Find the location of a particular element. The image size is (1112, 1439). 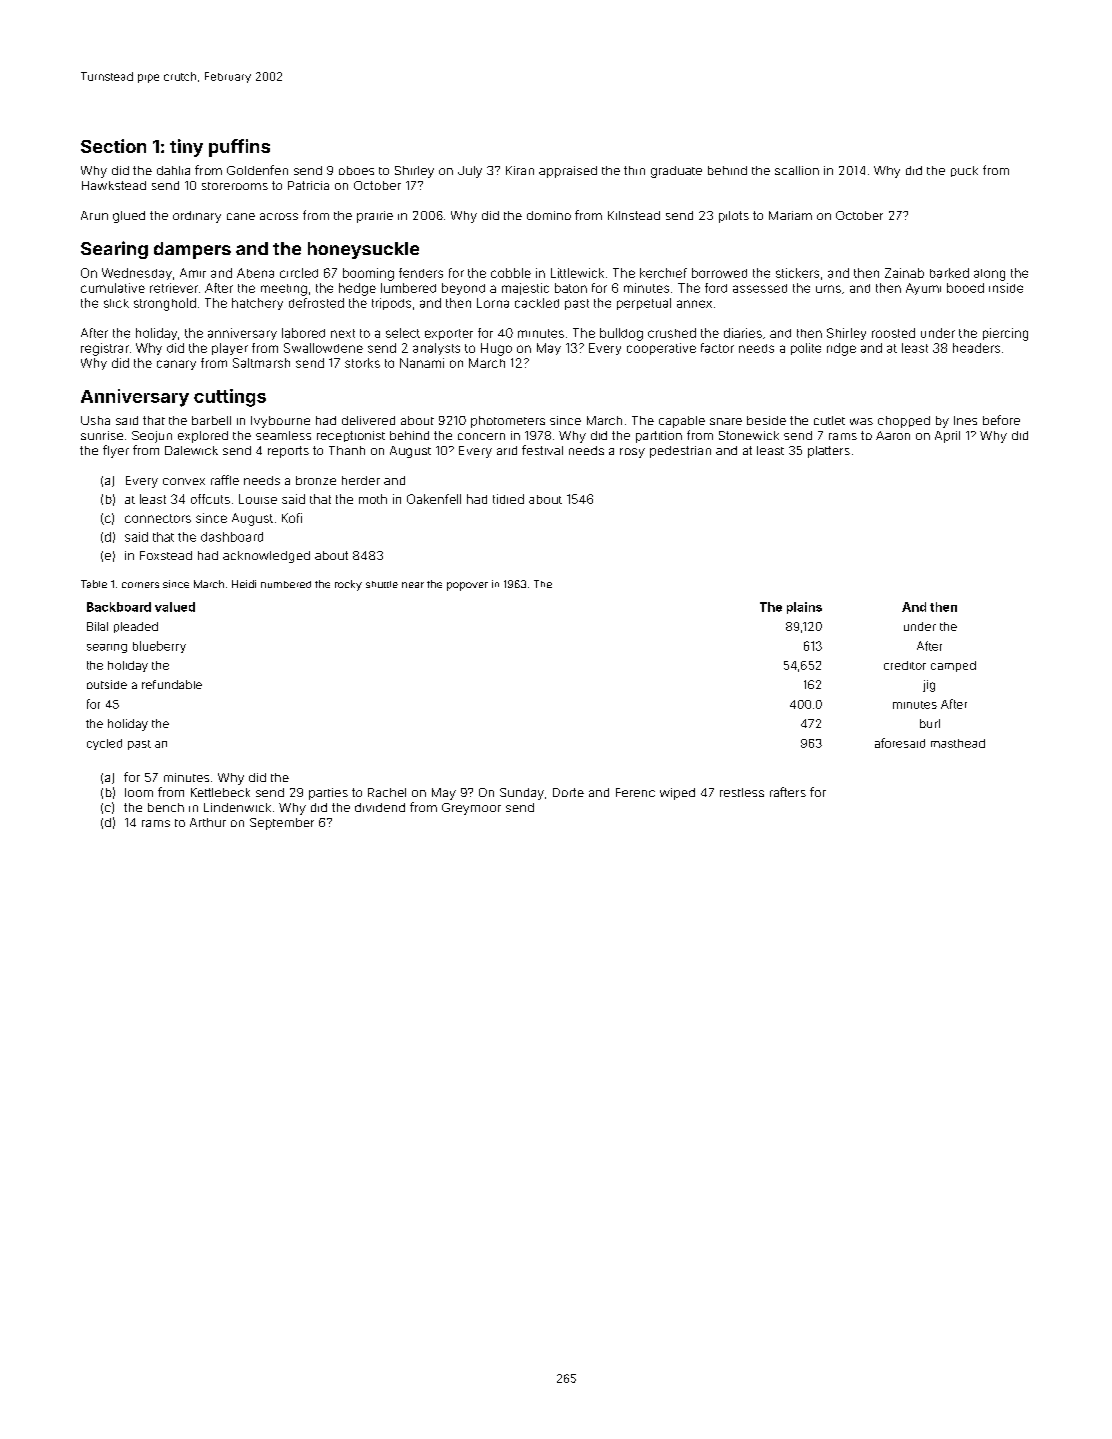

plains is located at coordinates (804, 608).
